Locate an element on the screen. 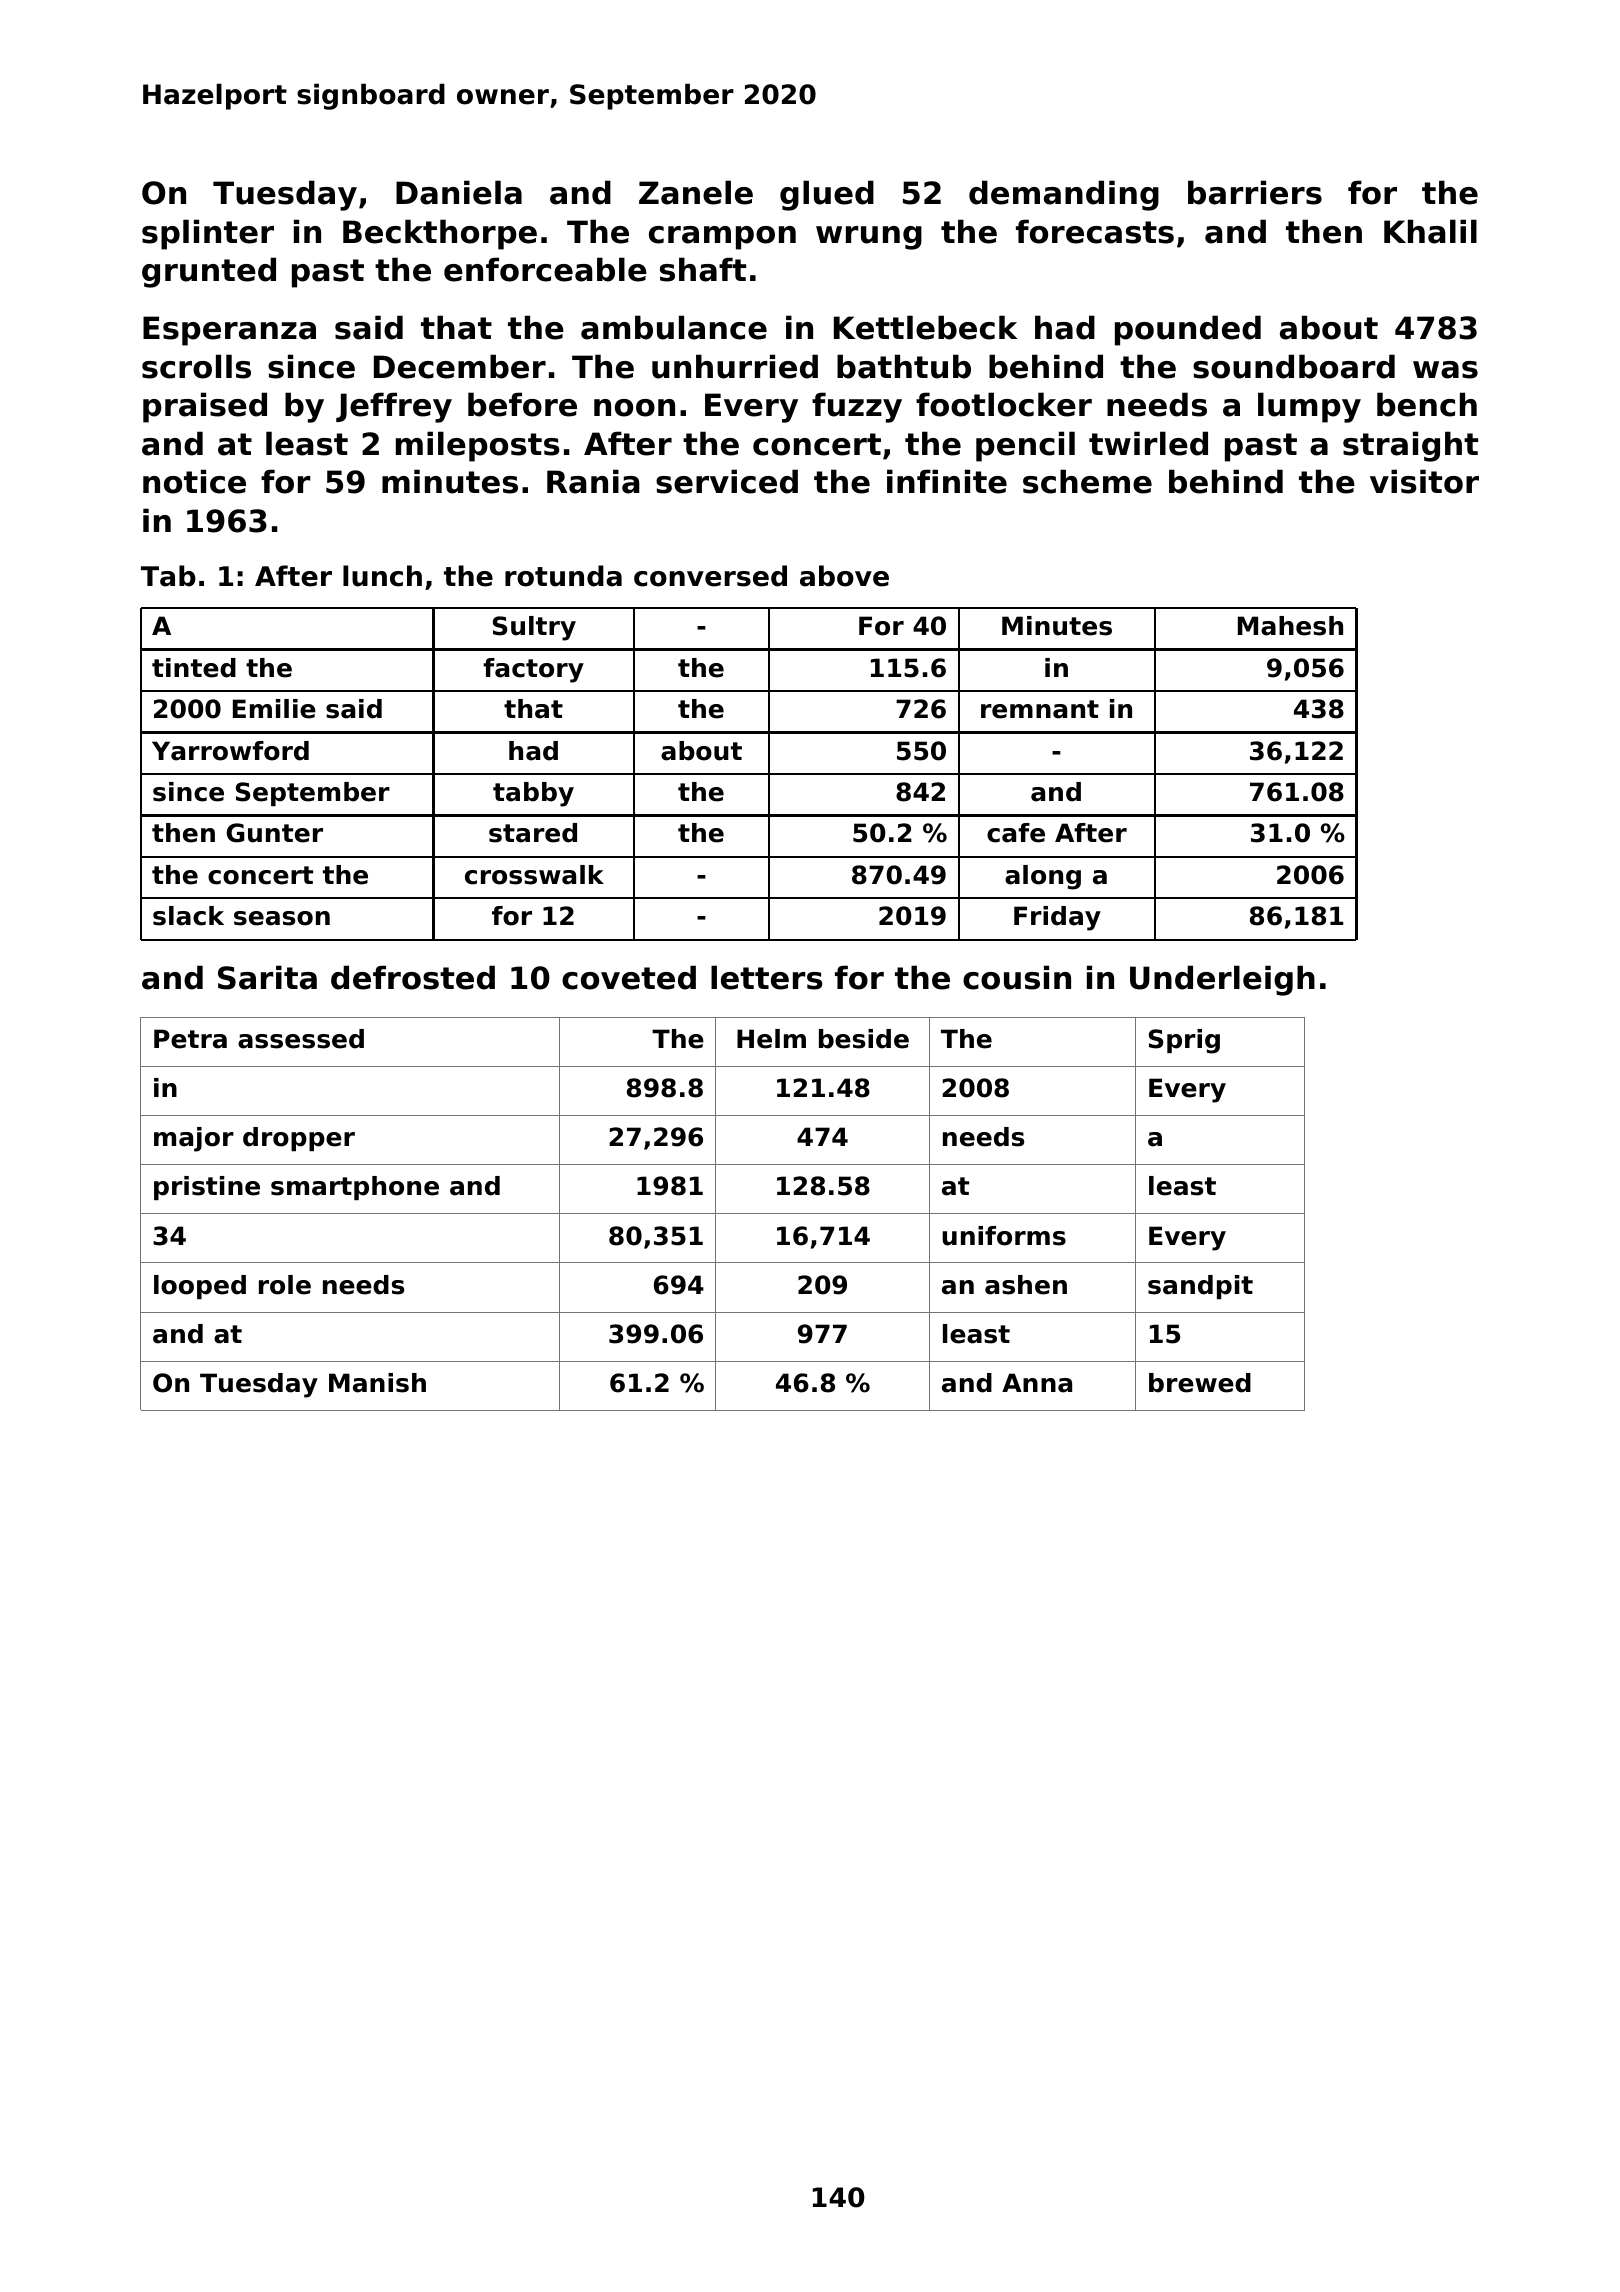 Image resolution: width=1620 pixels, height=2292 pixels. Manish is located at coordinates (377, 1383).
